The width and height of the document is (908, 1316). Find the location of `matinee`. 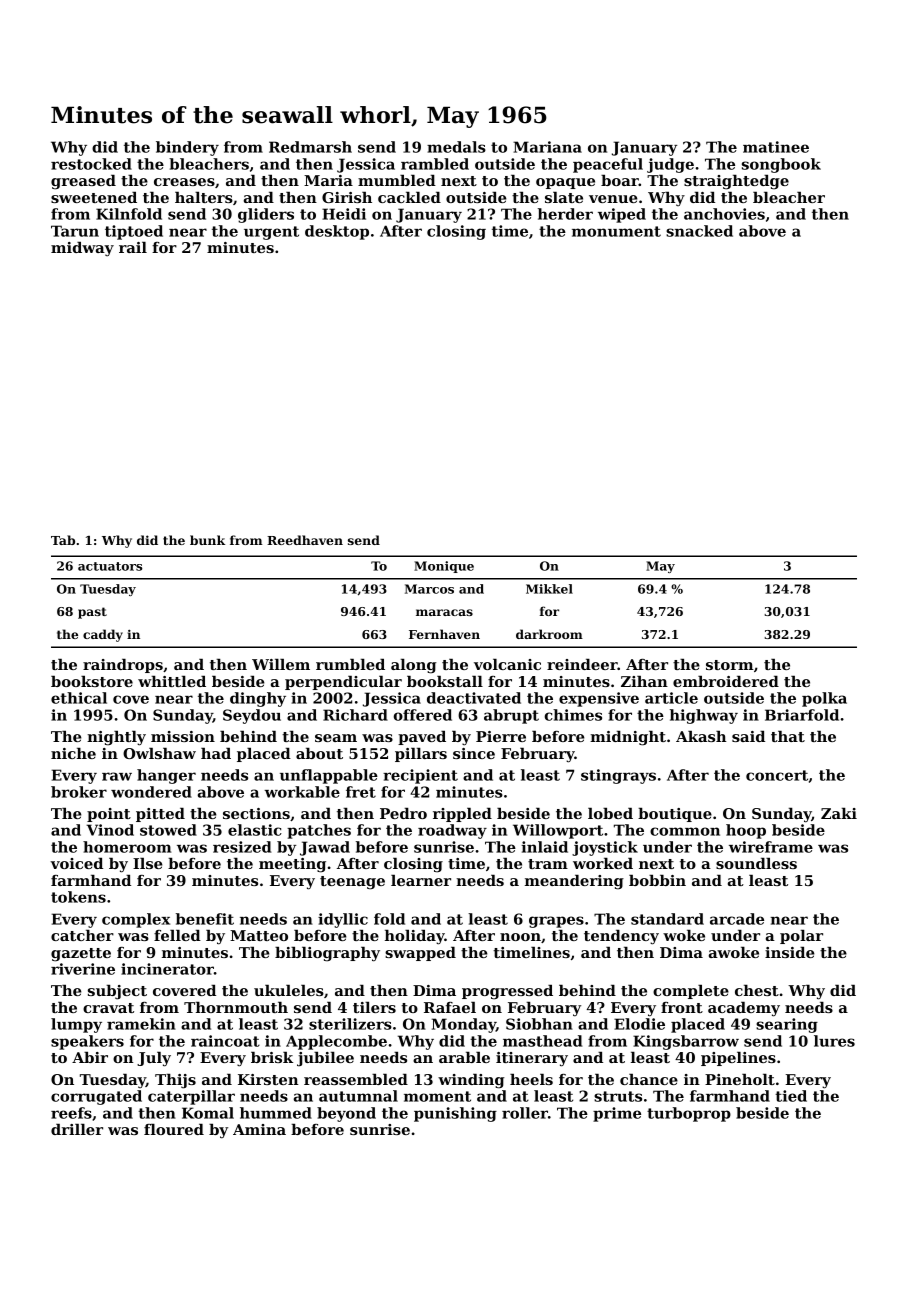

matinee is located at coordinates (776, 147).
